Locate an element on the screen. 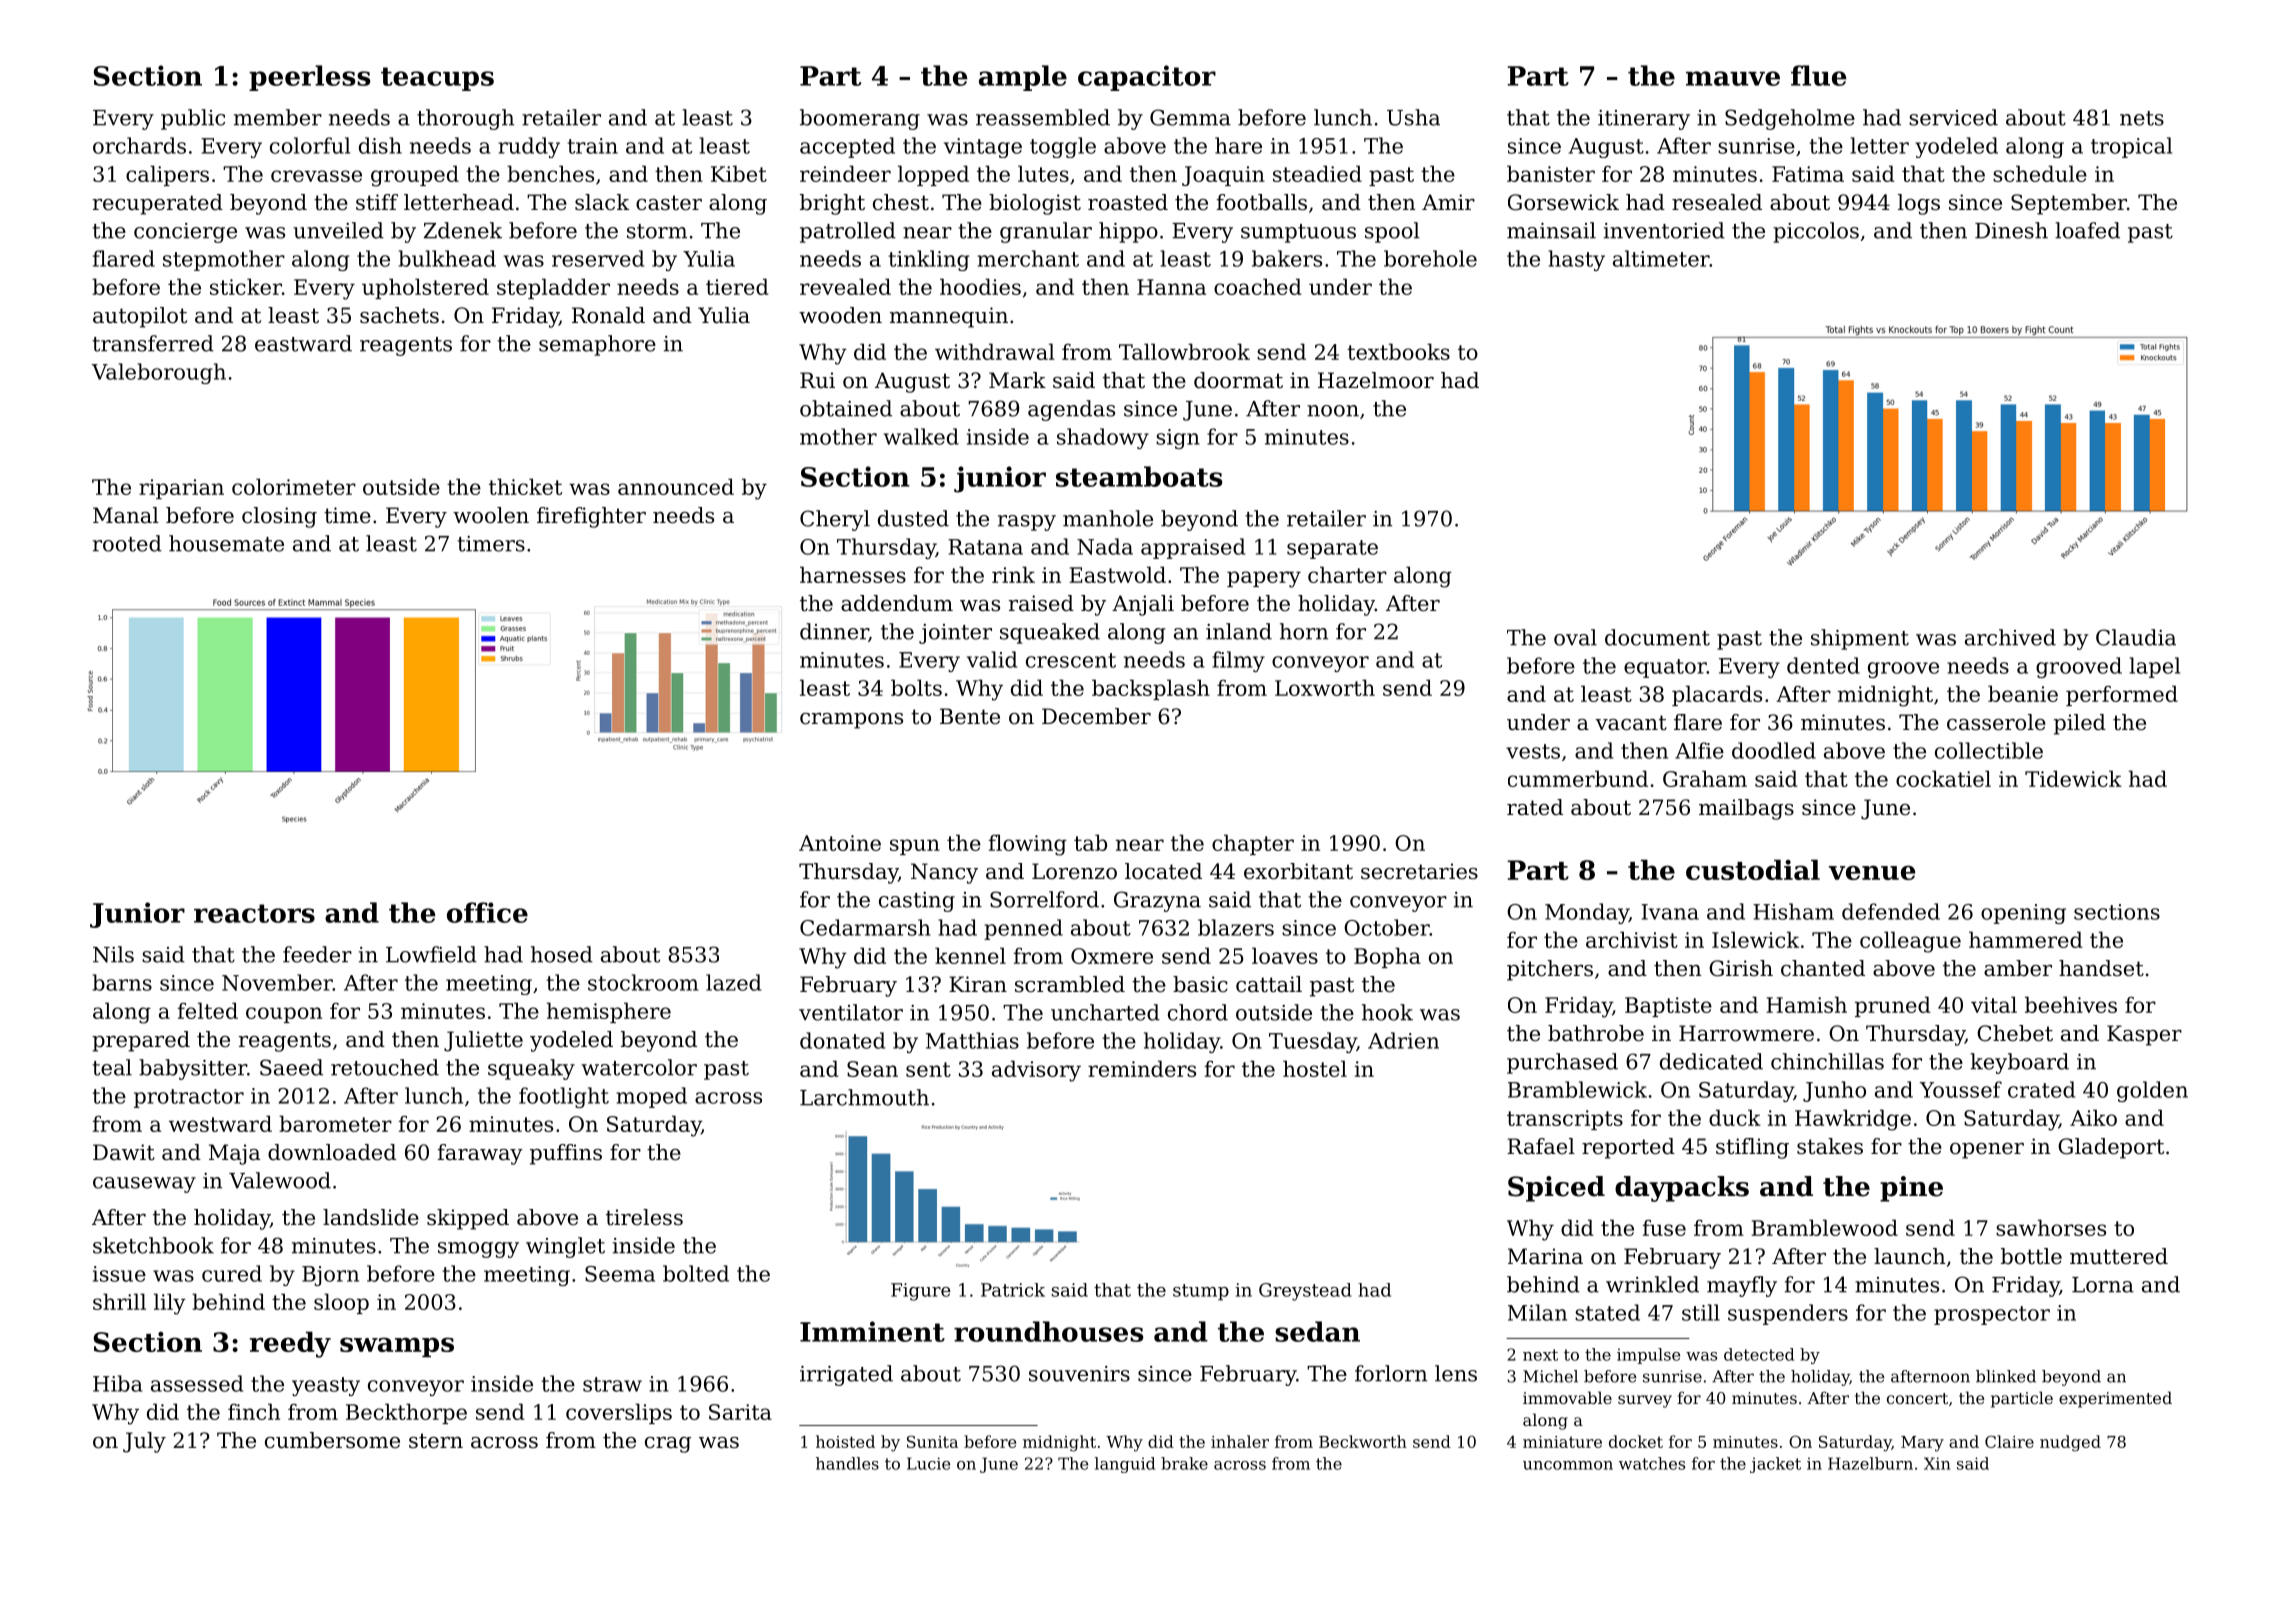  tireless is located at coordinates (644, 1217).
